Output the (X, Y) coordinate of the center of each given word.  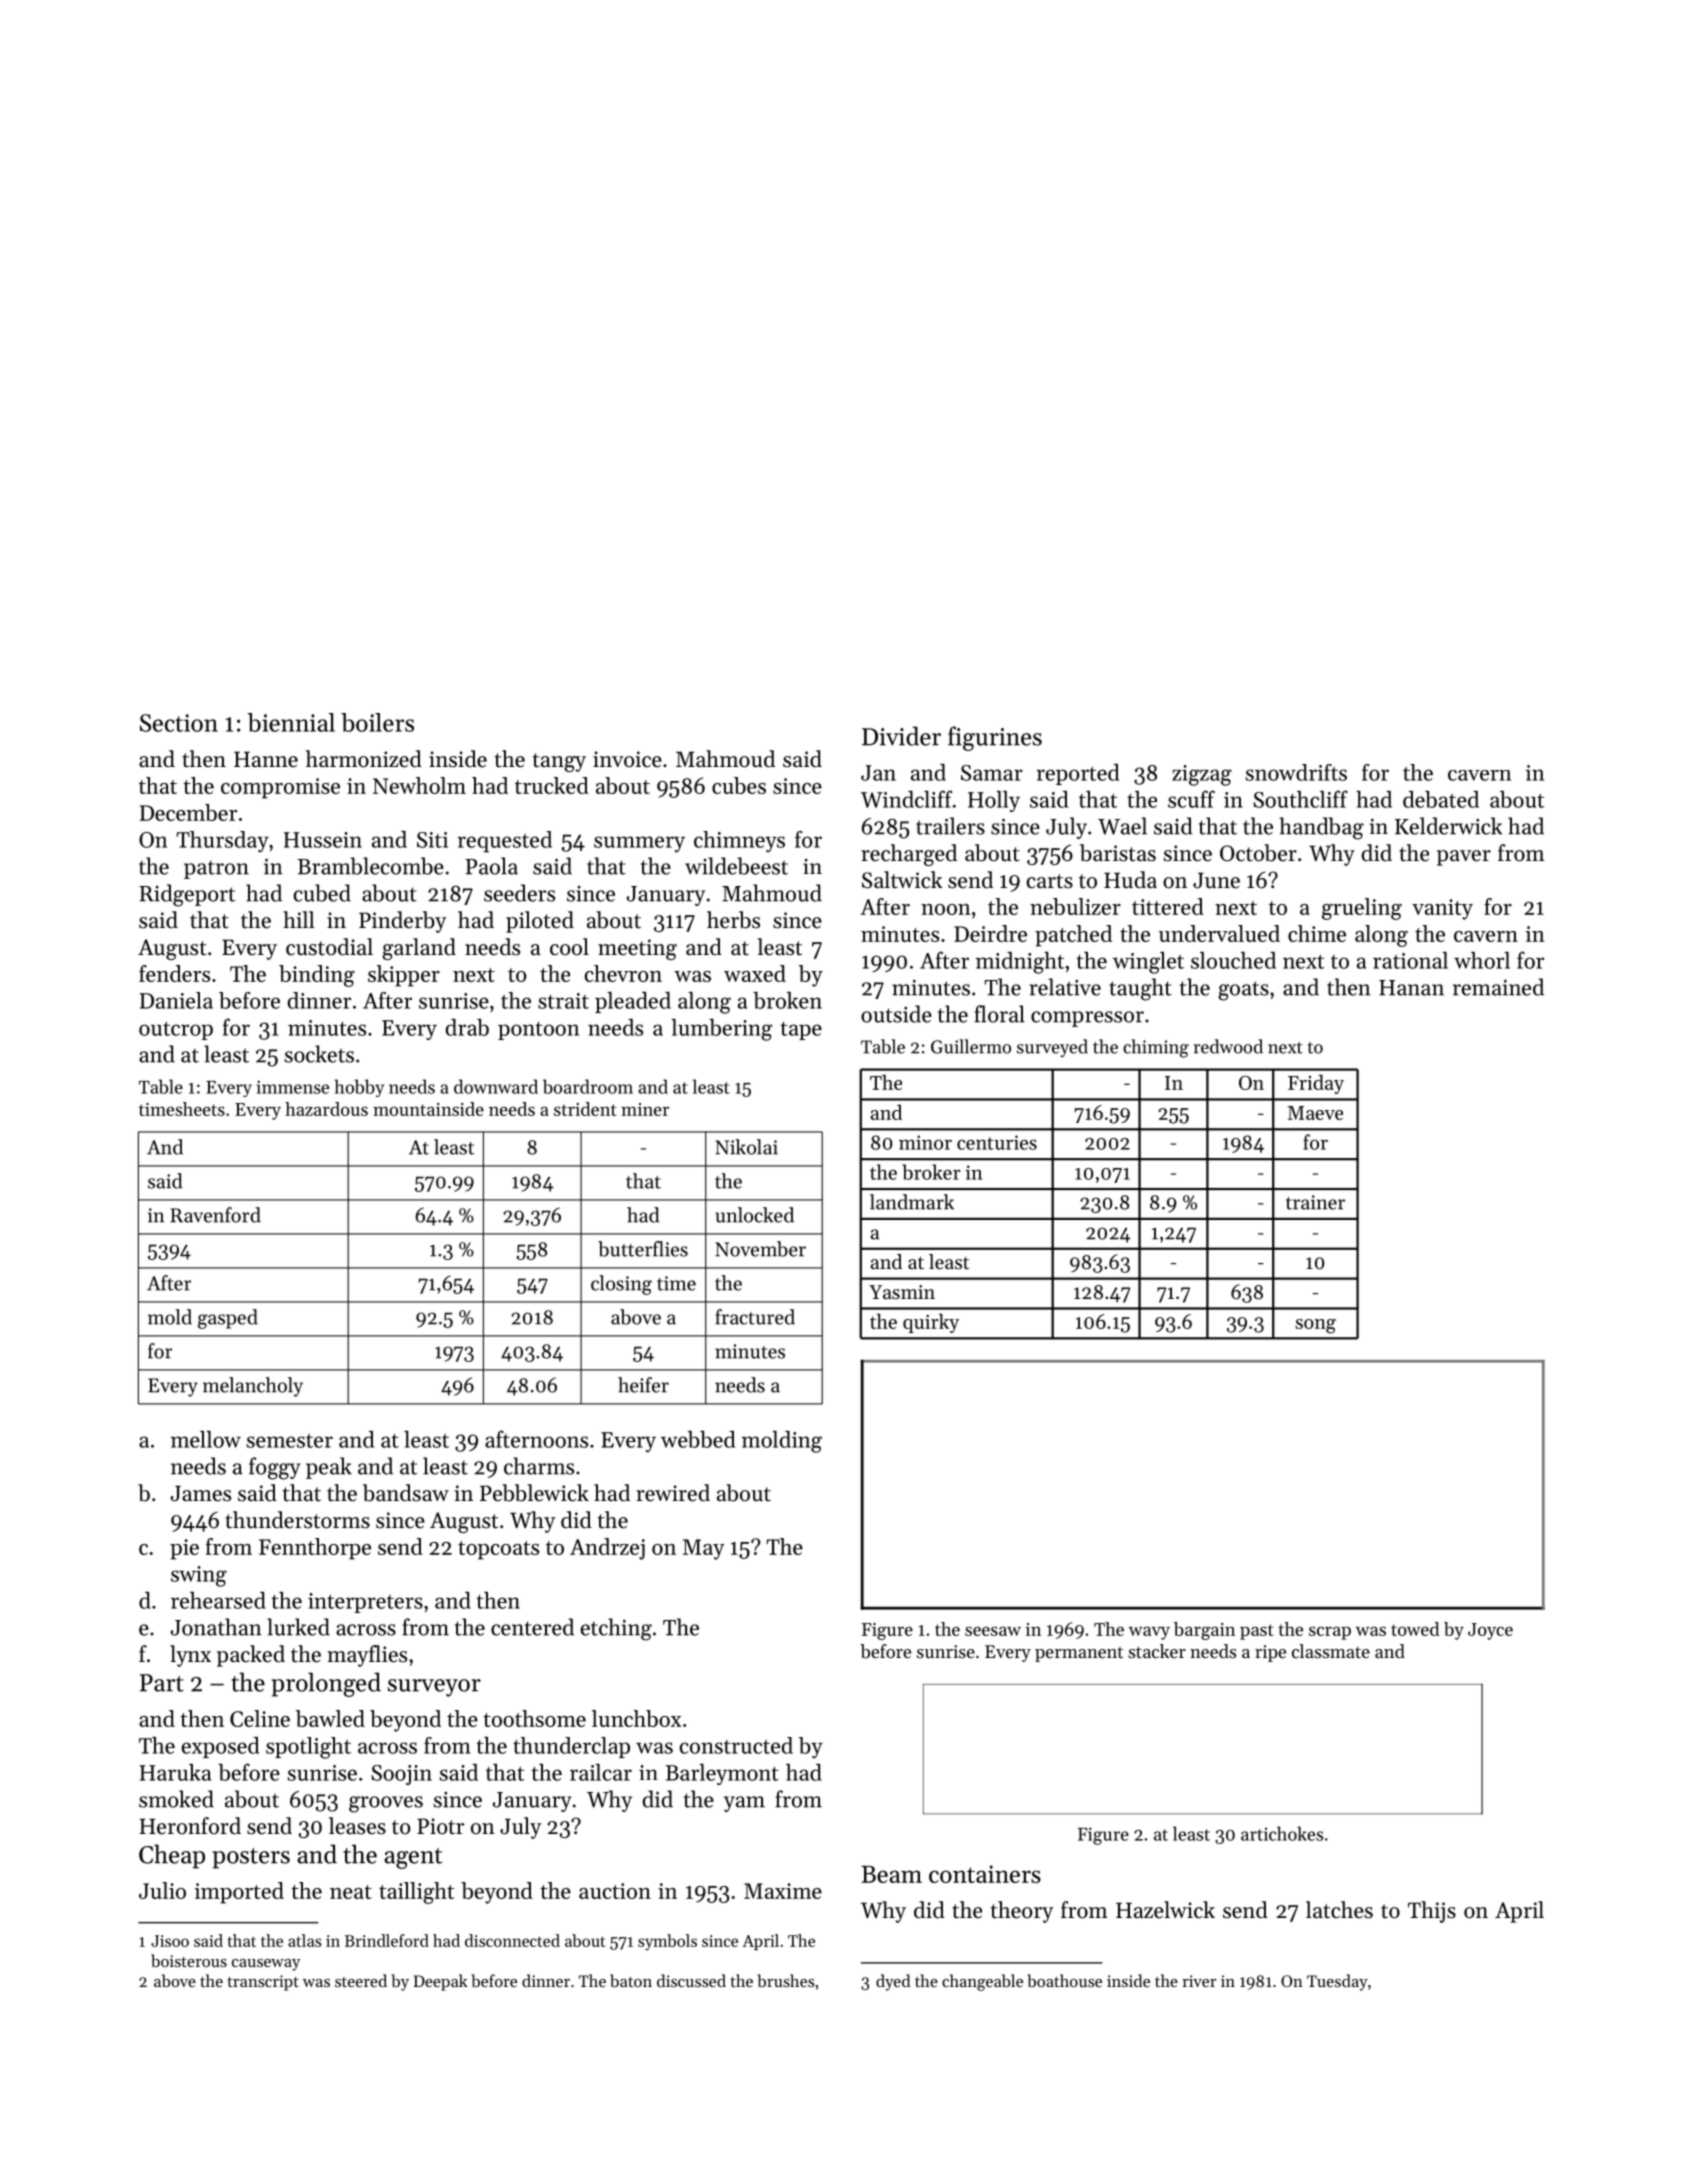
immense (292, 1087)
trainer (1315, 1202)
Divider (901, 736)
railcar (601, 1772)
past (1257, 1632)
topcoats (498, 1550)
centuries (997, 1142)
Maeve (1315, 1113)
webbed (698, 1439)
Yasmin (902, 1292)
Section (179, 723)
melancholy (253, 1387)
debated (1441, 799)
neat (351, 1892)
